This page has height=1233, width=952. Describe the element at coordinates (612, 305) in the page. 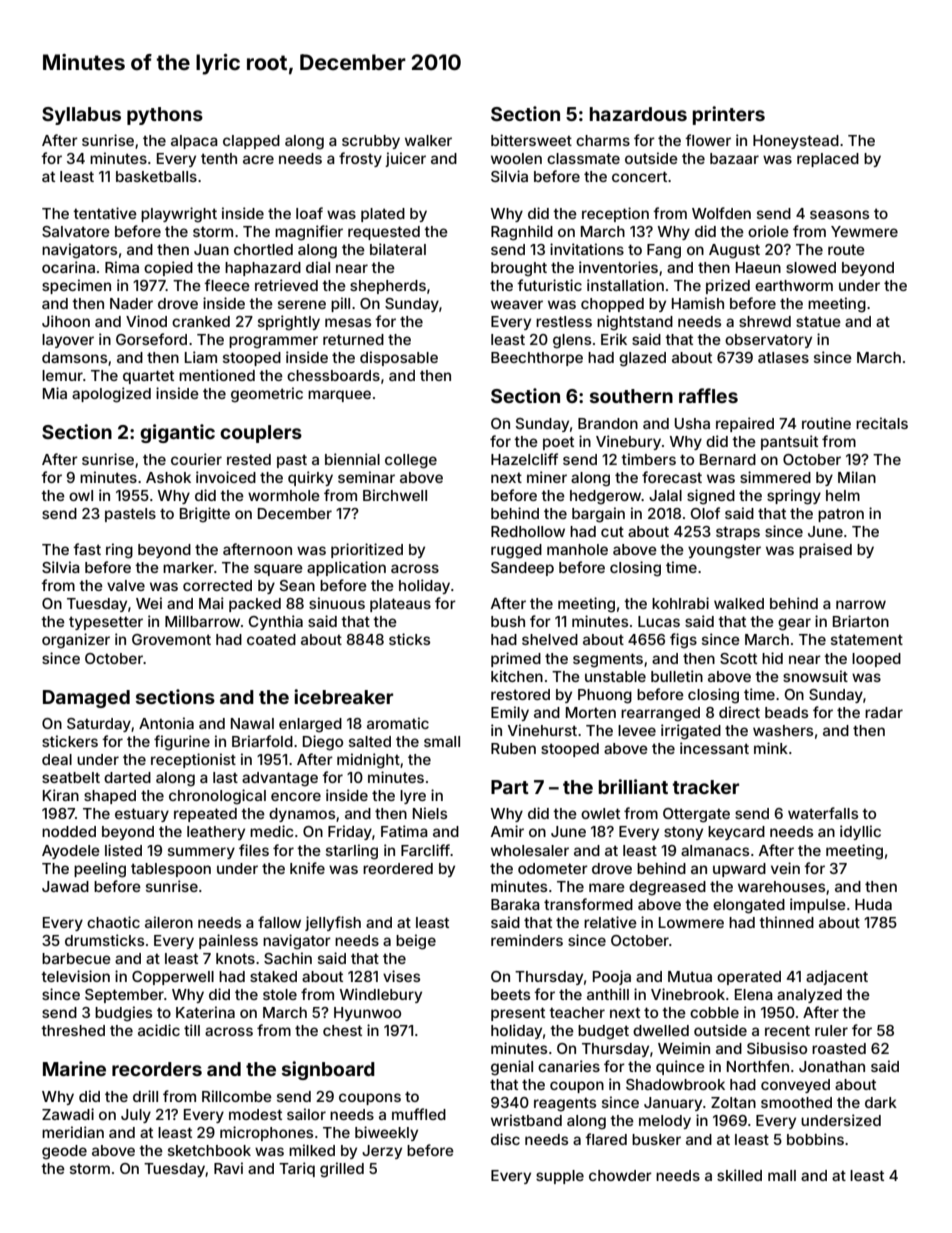

I see `chopped` at that location.
